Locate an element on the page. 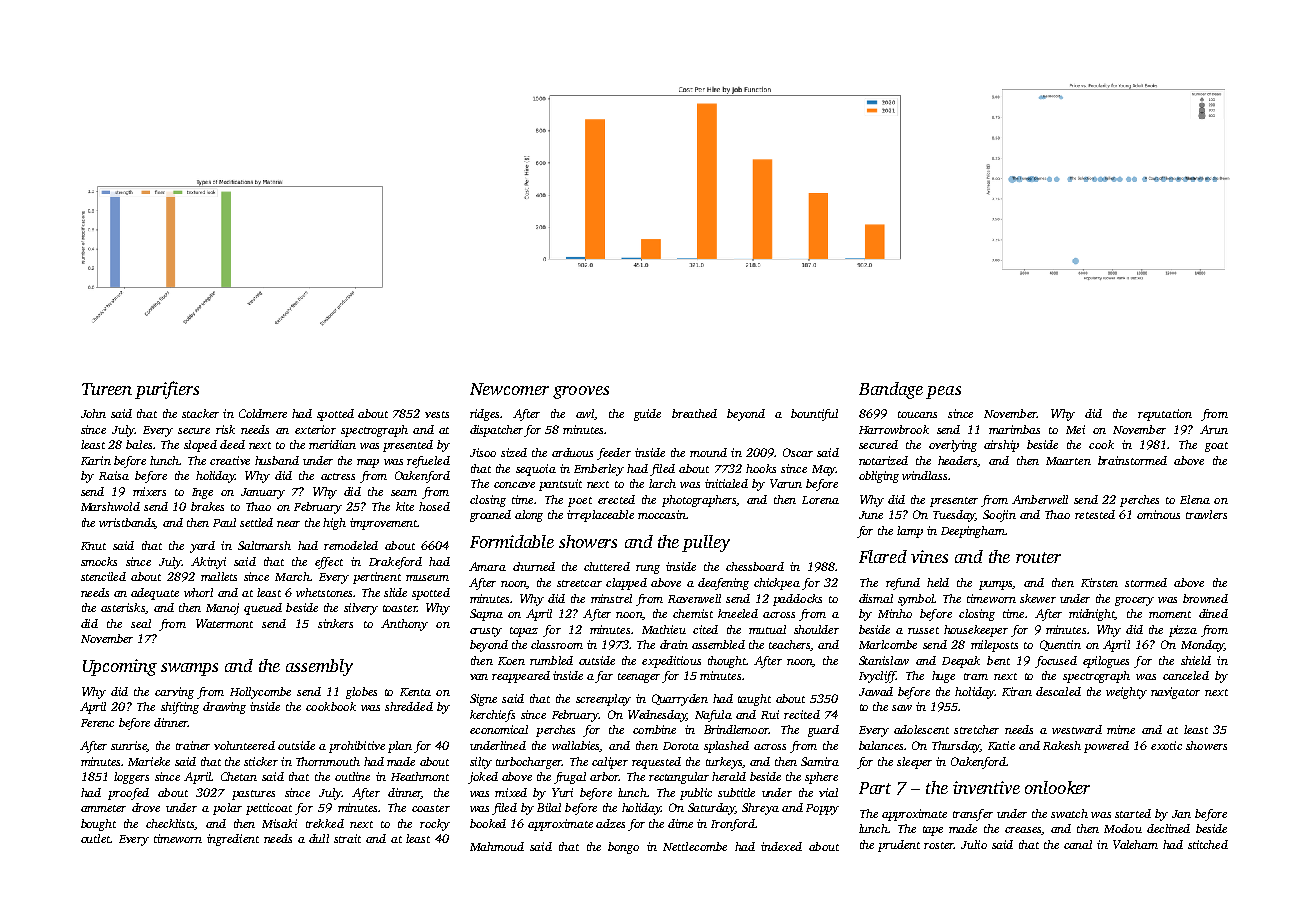 This page has height=924, width=1308. Ironford is located at coordinates (733, 825).
